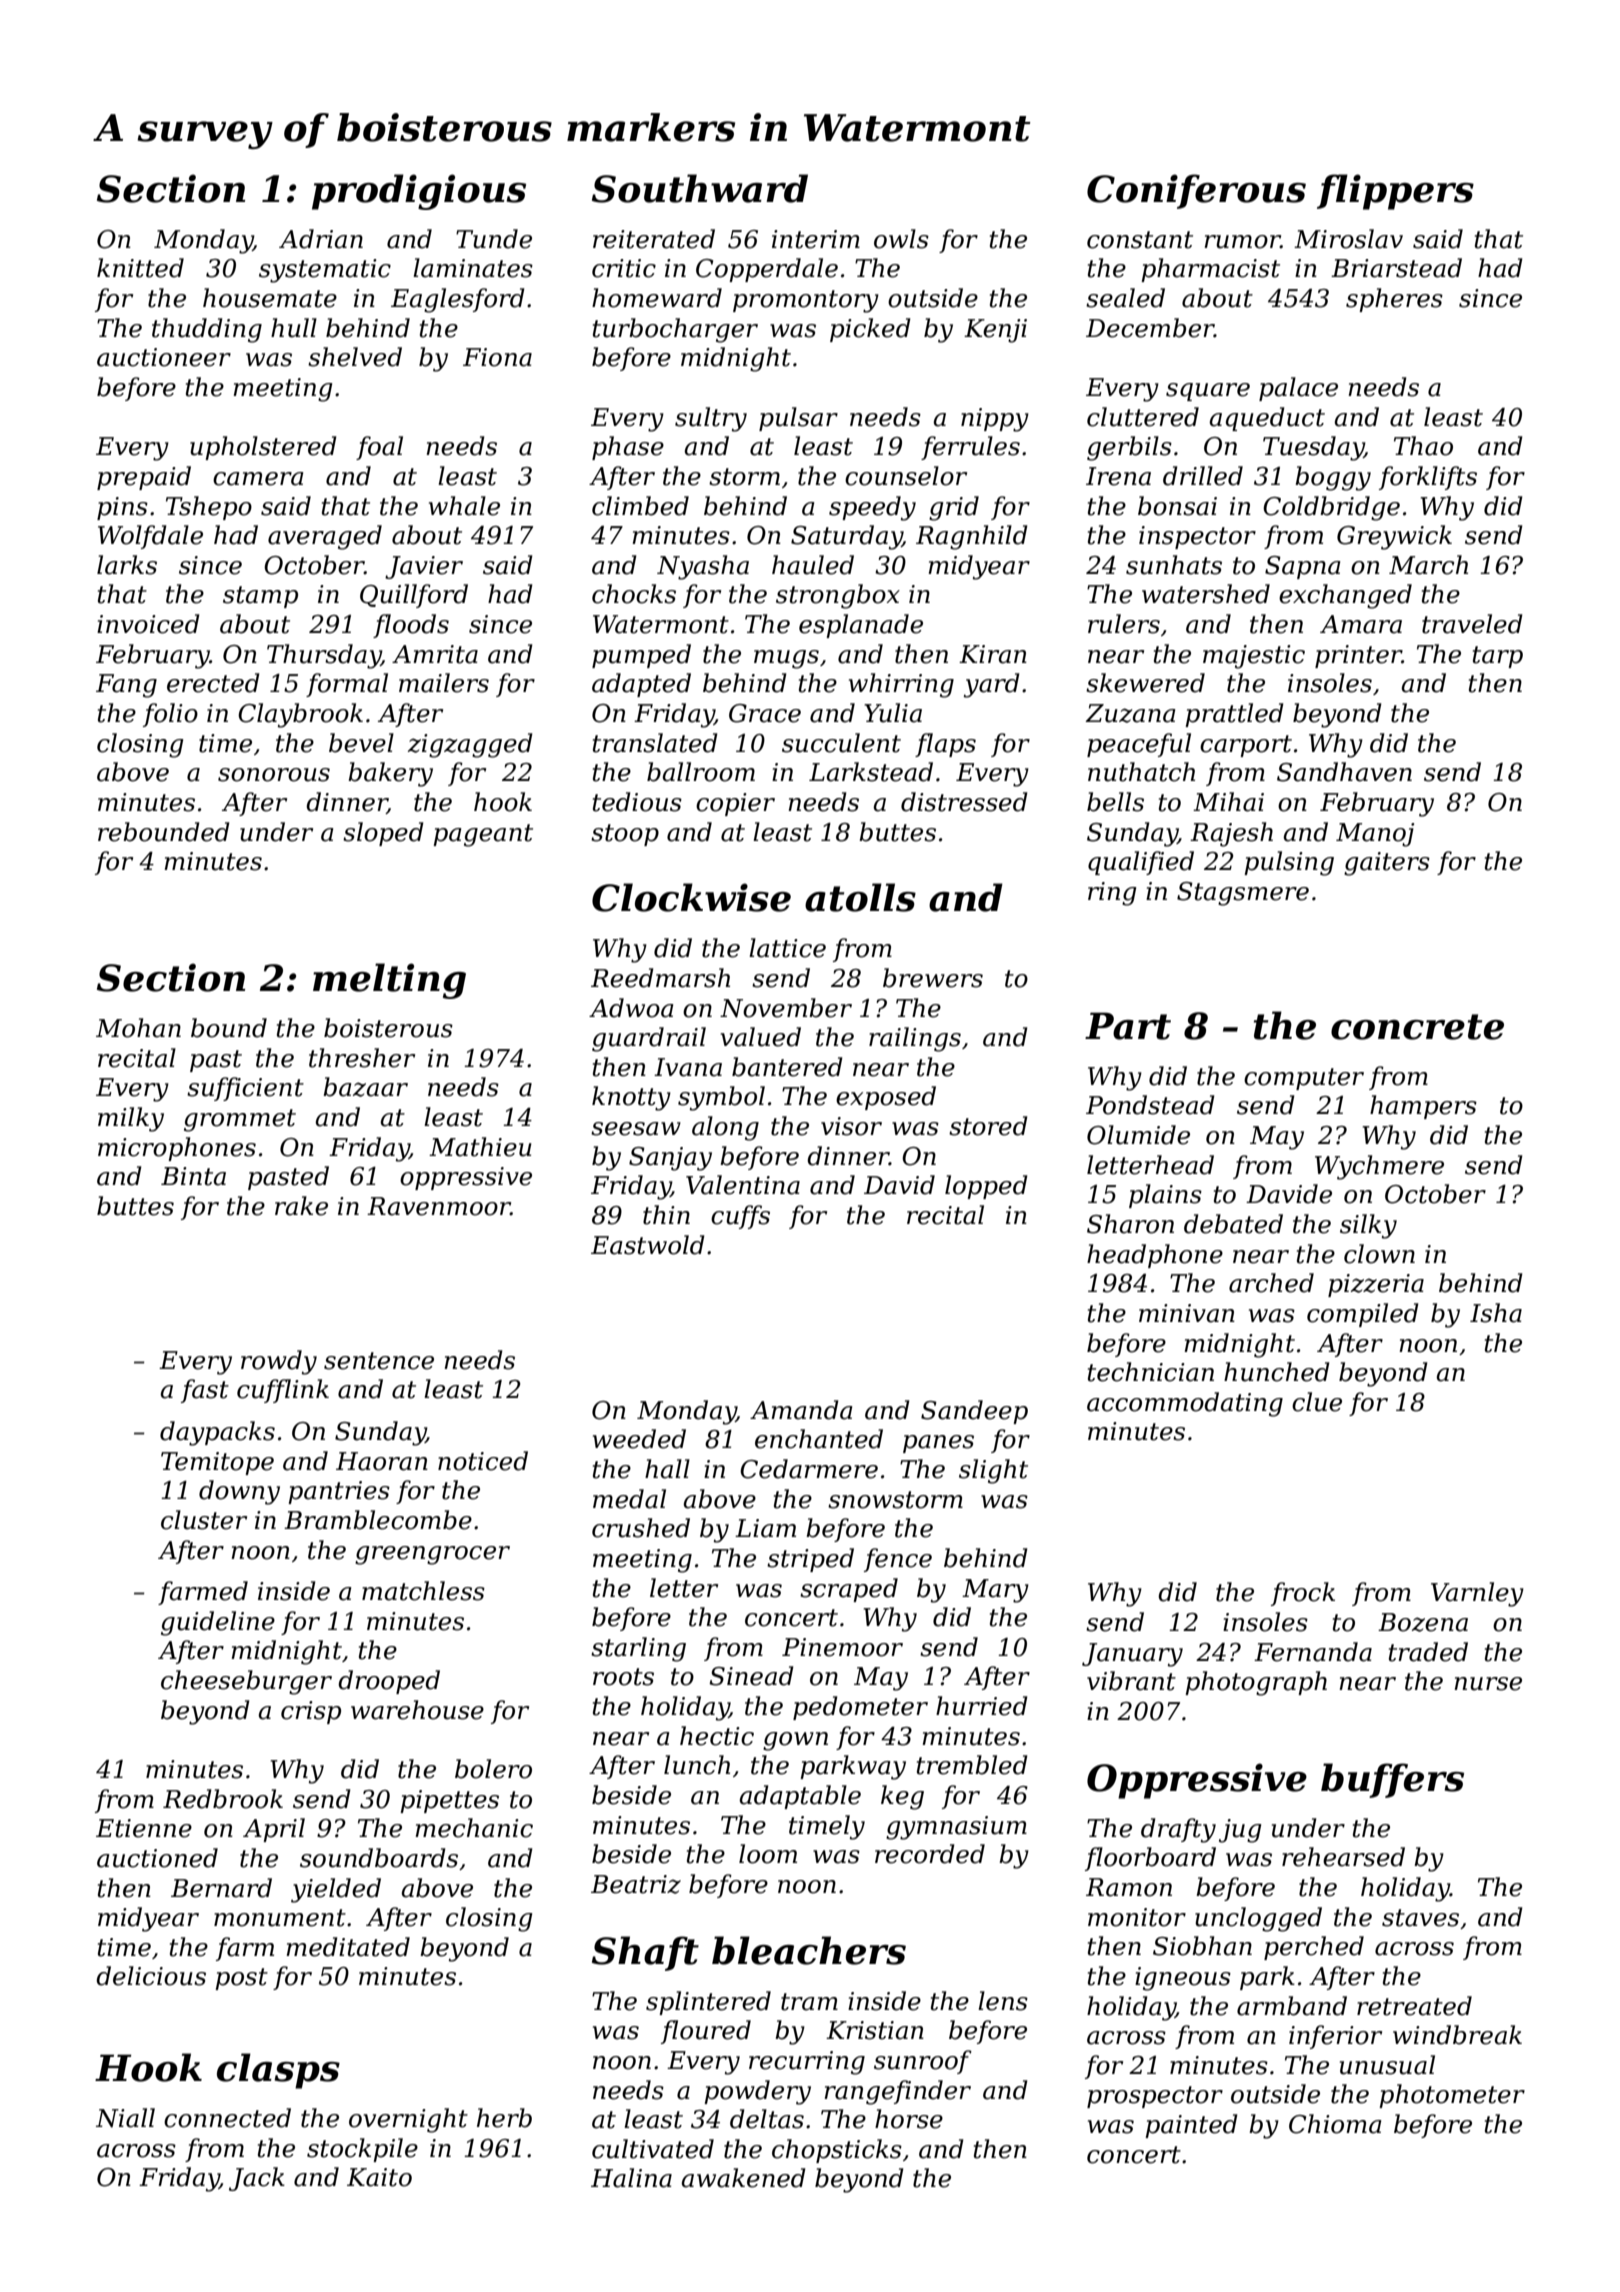 The height and width of the image is (2292, 1620). I want to click on Southward, so click(700, 188).
